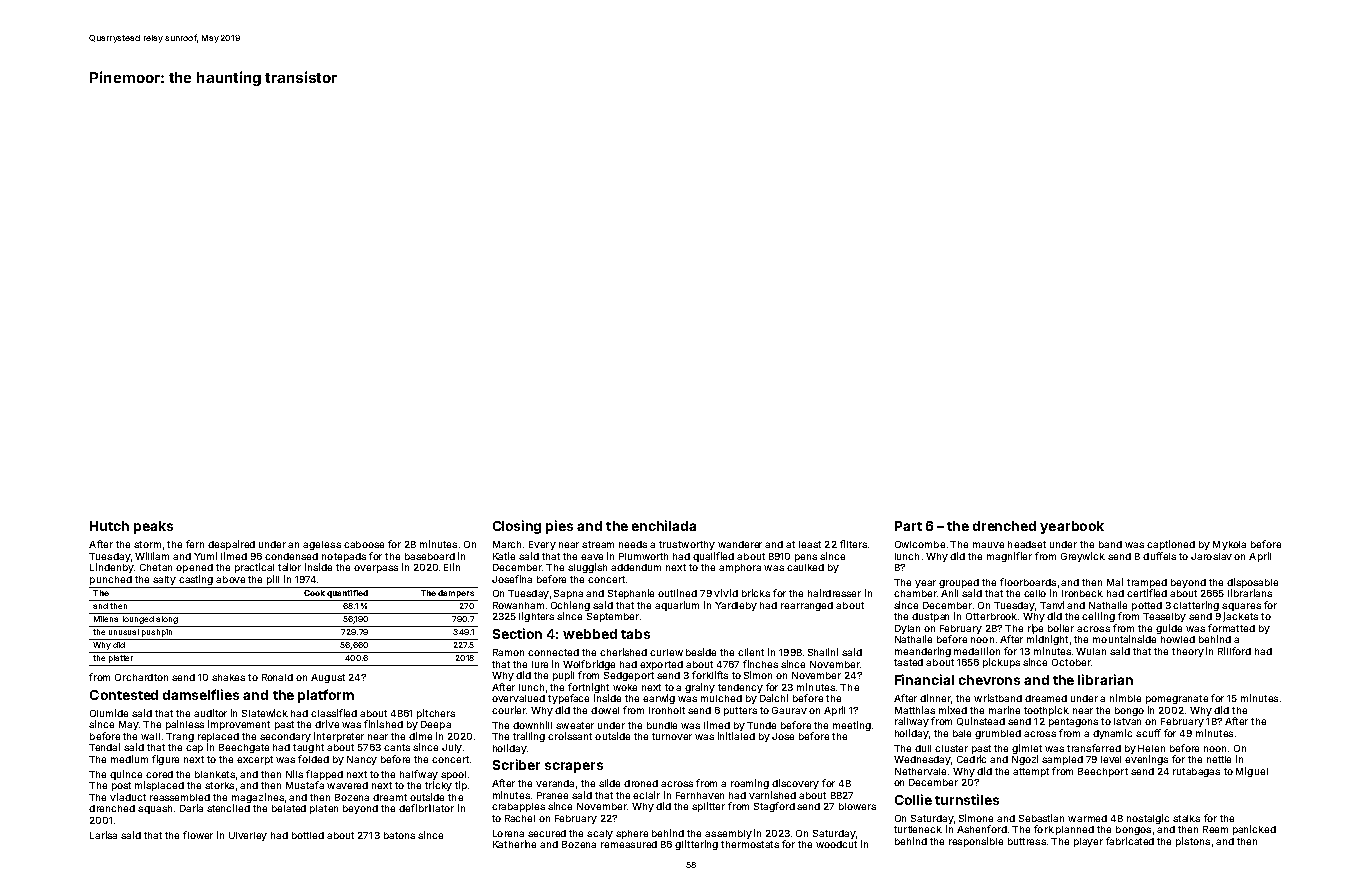  I want to click on dinner, so click(935, 698).
